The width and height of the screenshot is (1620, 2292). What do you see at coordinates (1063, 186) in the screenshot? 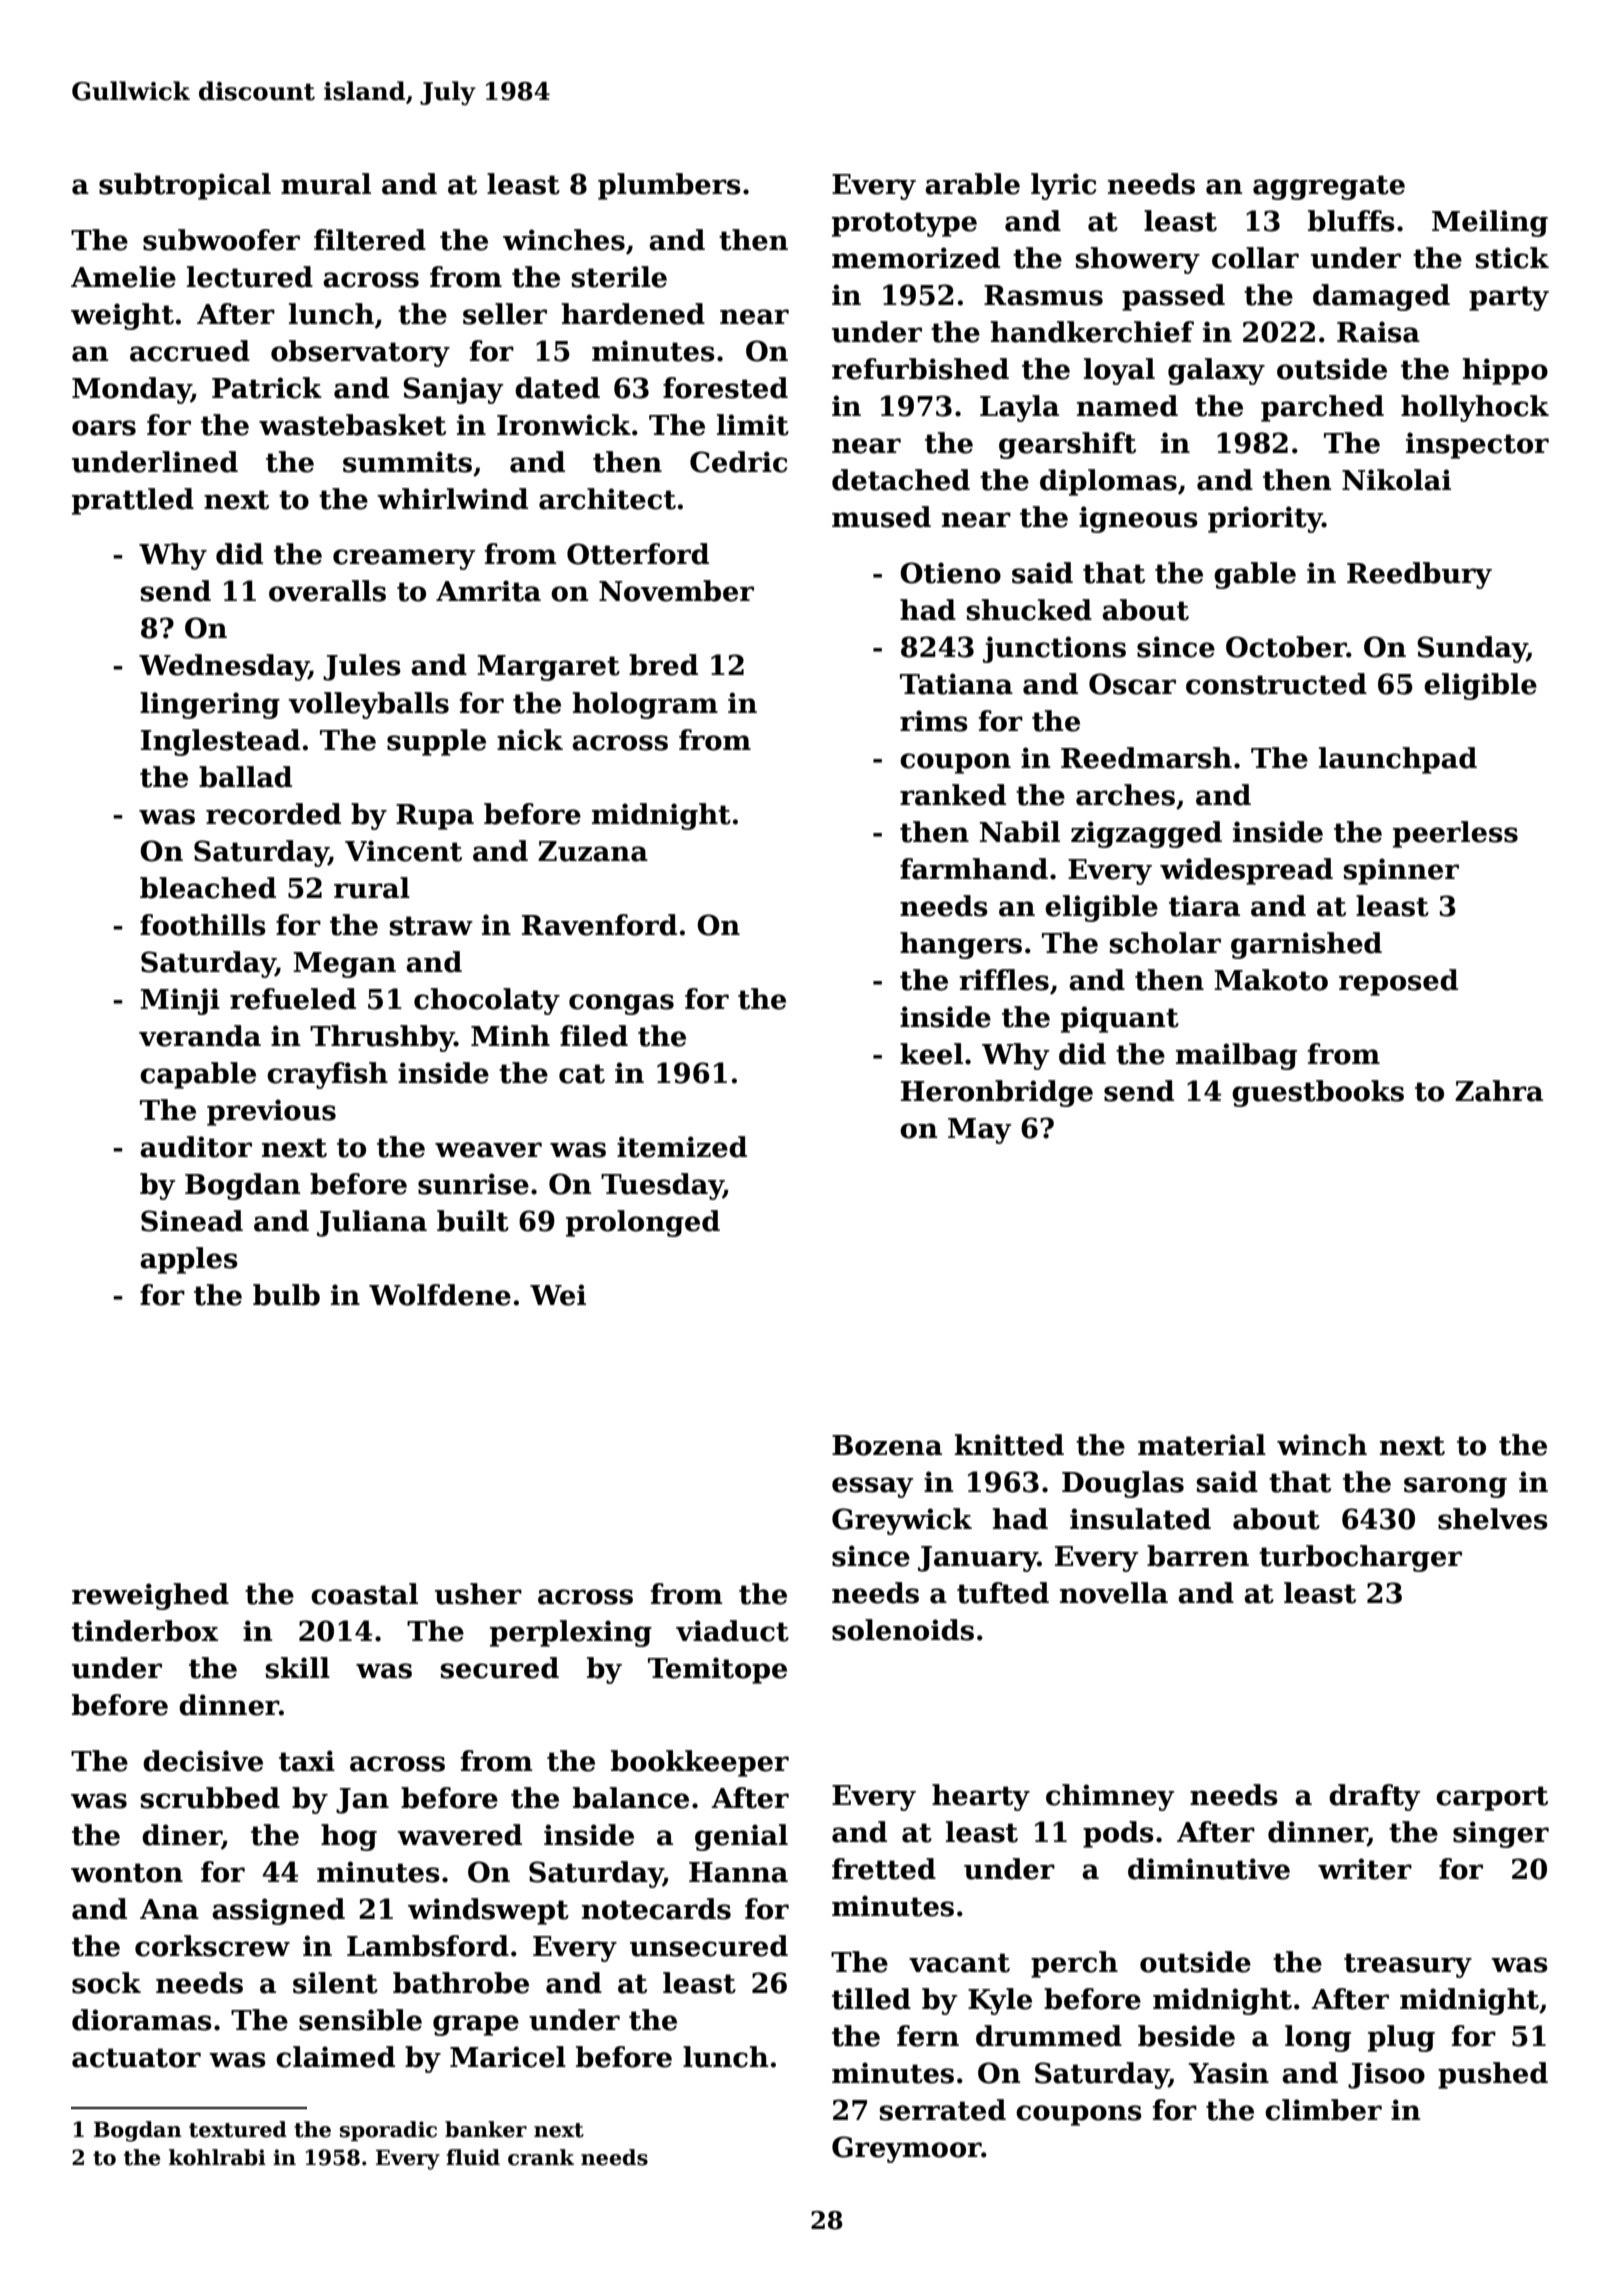
I see `lyric` at bounding box center [1063, 186].
